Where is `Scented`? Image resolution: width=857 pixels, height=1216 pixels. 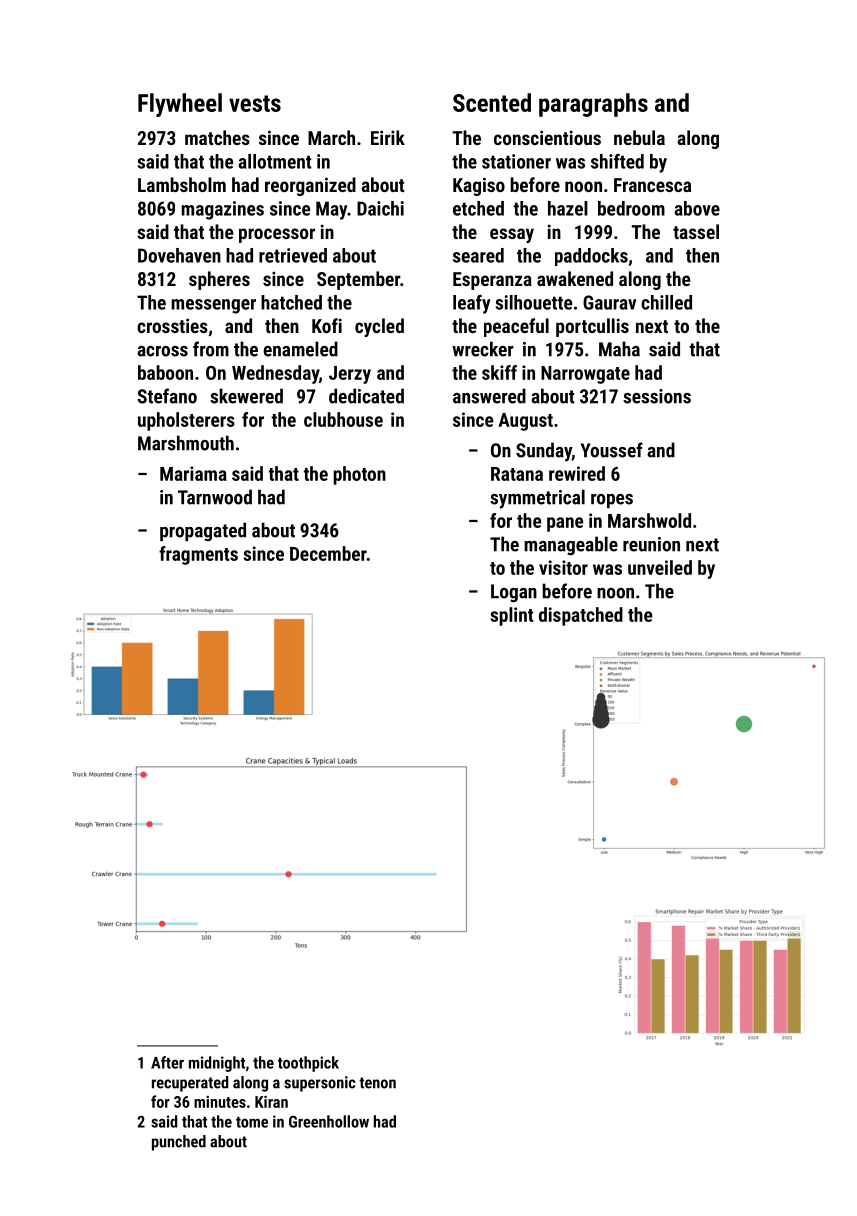
Scented is located at coordinates (492, 102).
